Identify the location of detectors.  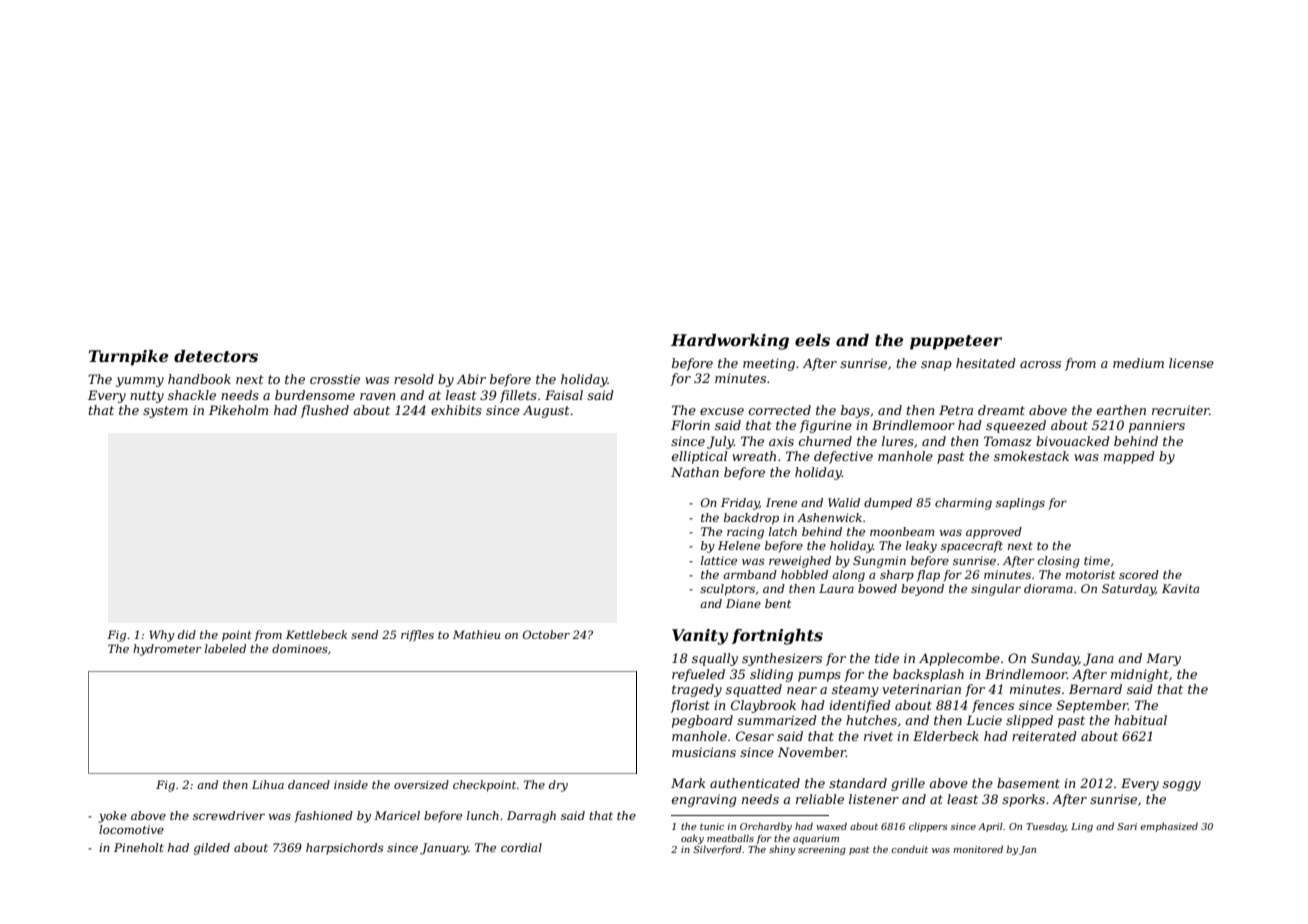
(216, 356).
